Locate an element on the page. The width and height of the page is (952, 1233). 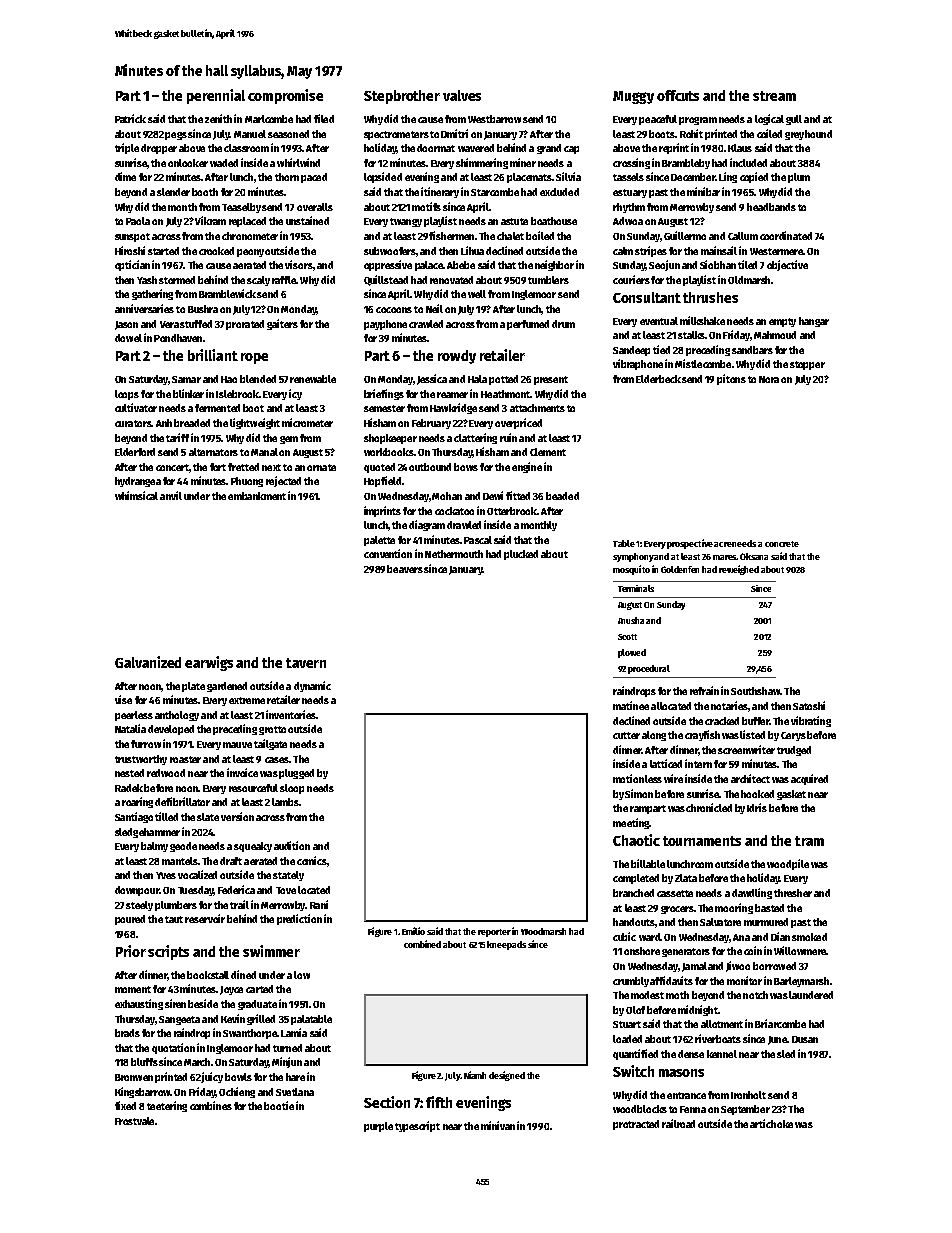
beavers is located at coordinates (405, 569).
